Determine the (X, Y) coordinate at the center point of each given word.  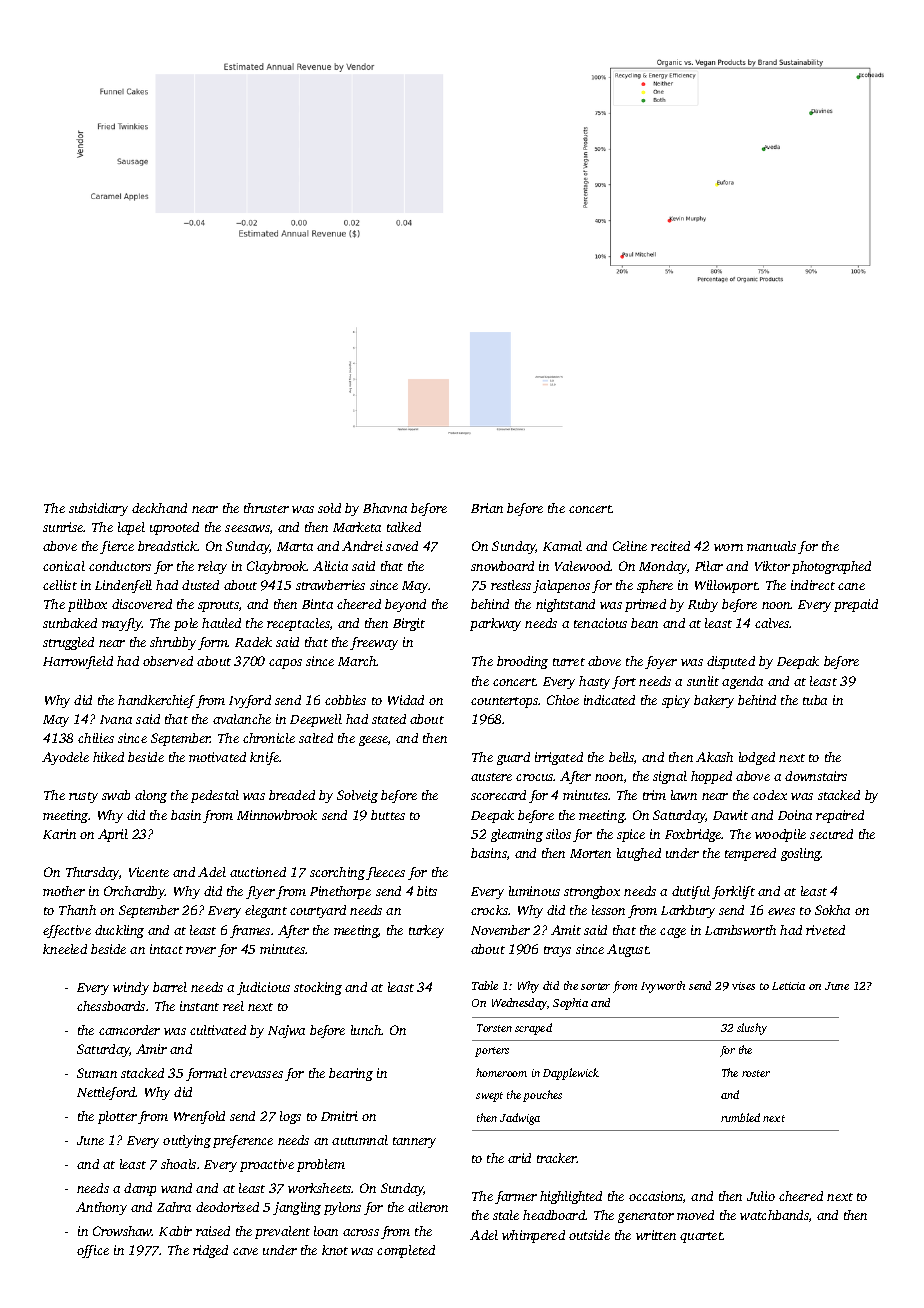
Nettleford (106, 1093)
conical (64, 566)
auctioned (258, 872)
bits (427, 891)
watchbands (774, 1215)
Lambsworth (740, 930)
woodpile (780, 835)
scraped (533, 1029)
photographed (831, 567)
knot (335, 1250)
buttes (388, 815)
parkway (495, 624)
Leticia (788, 986)
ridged (210, 1251)
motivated (217, 757)
